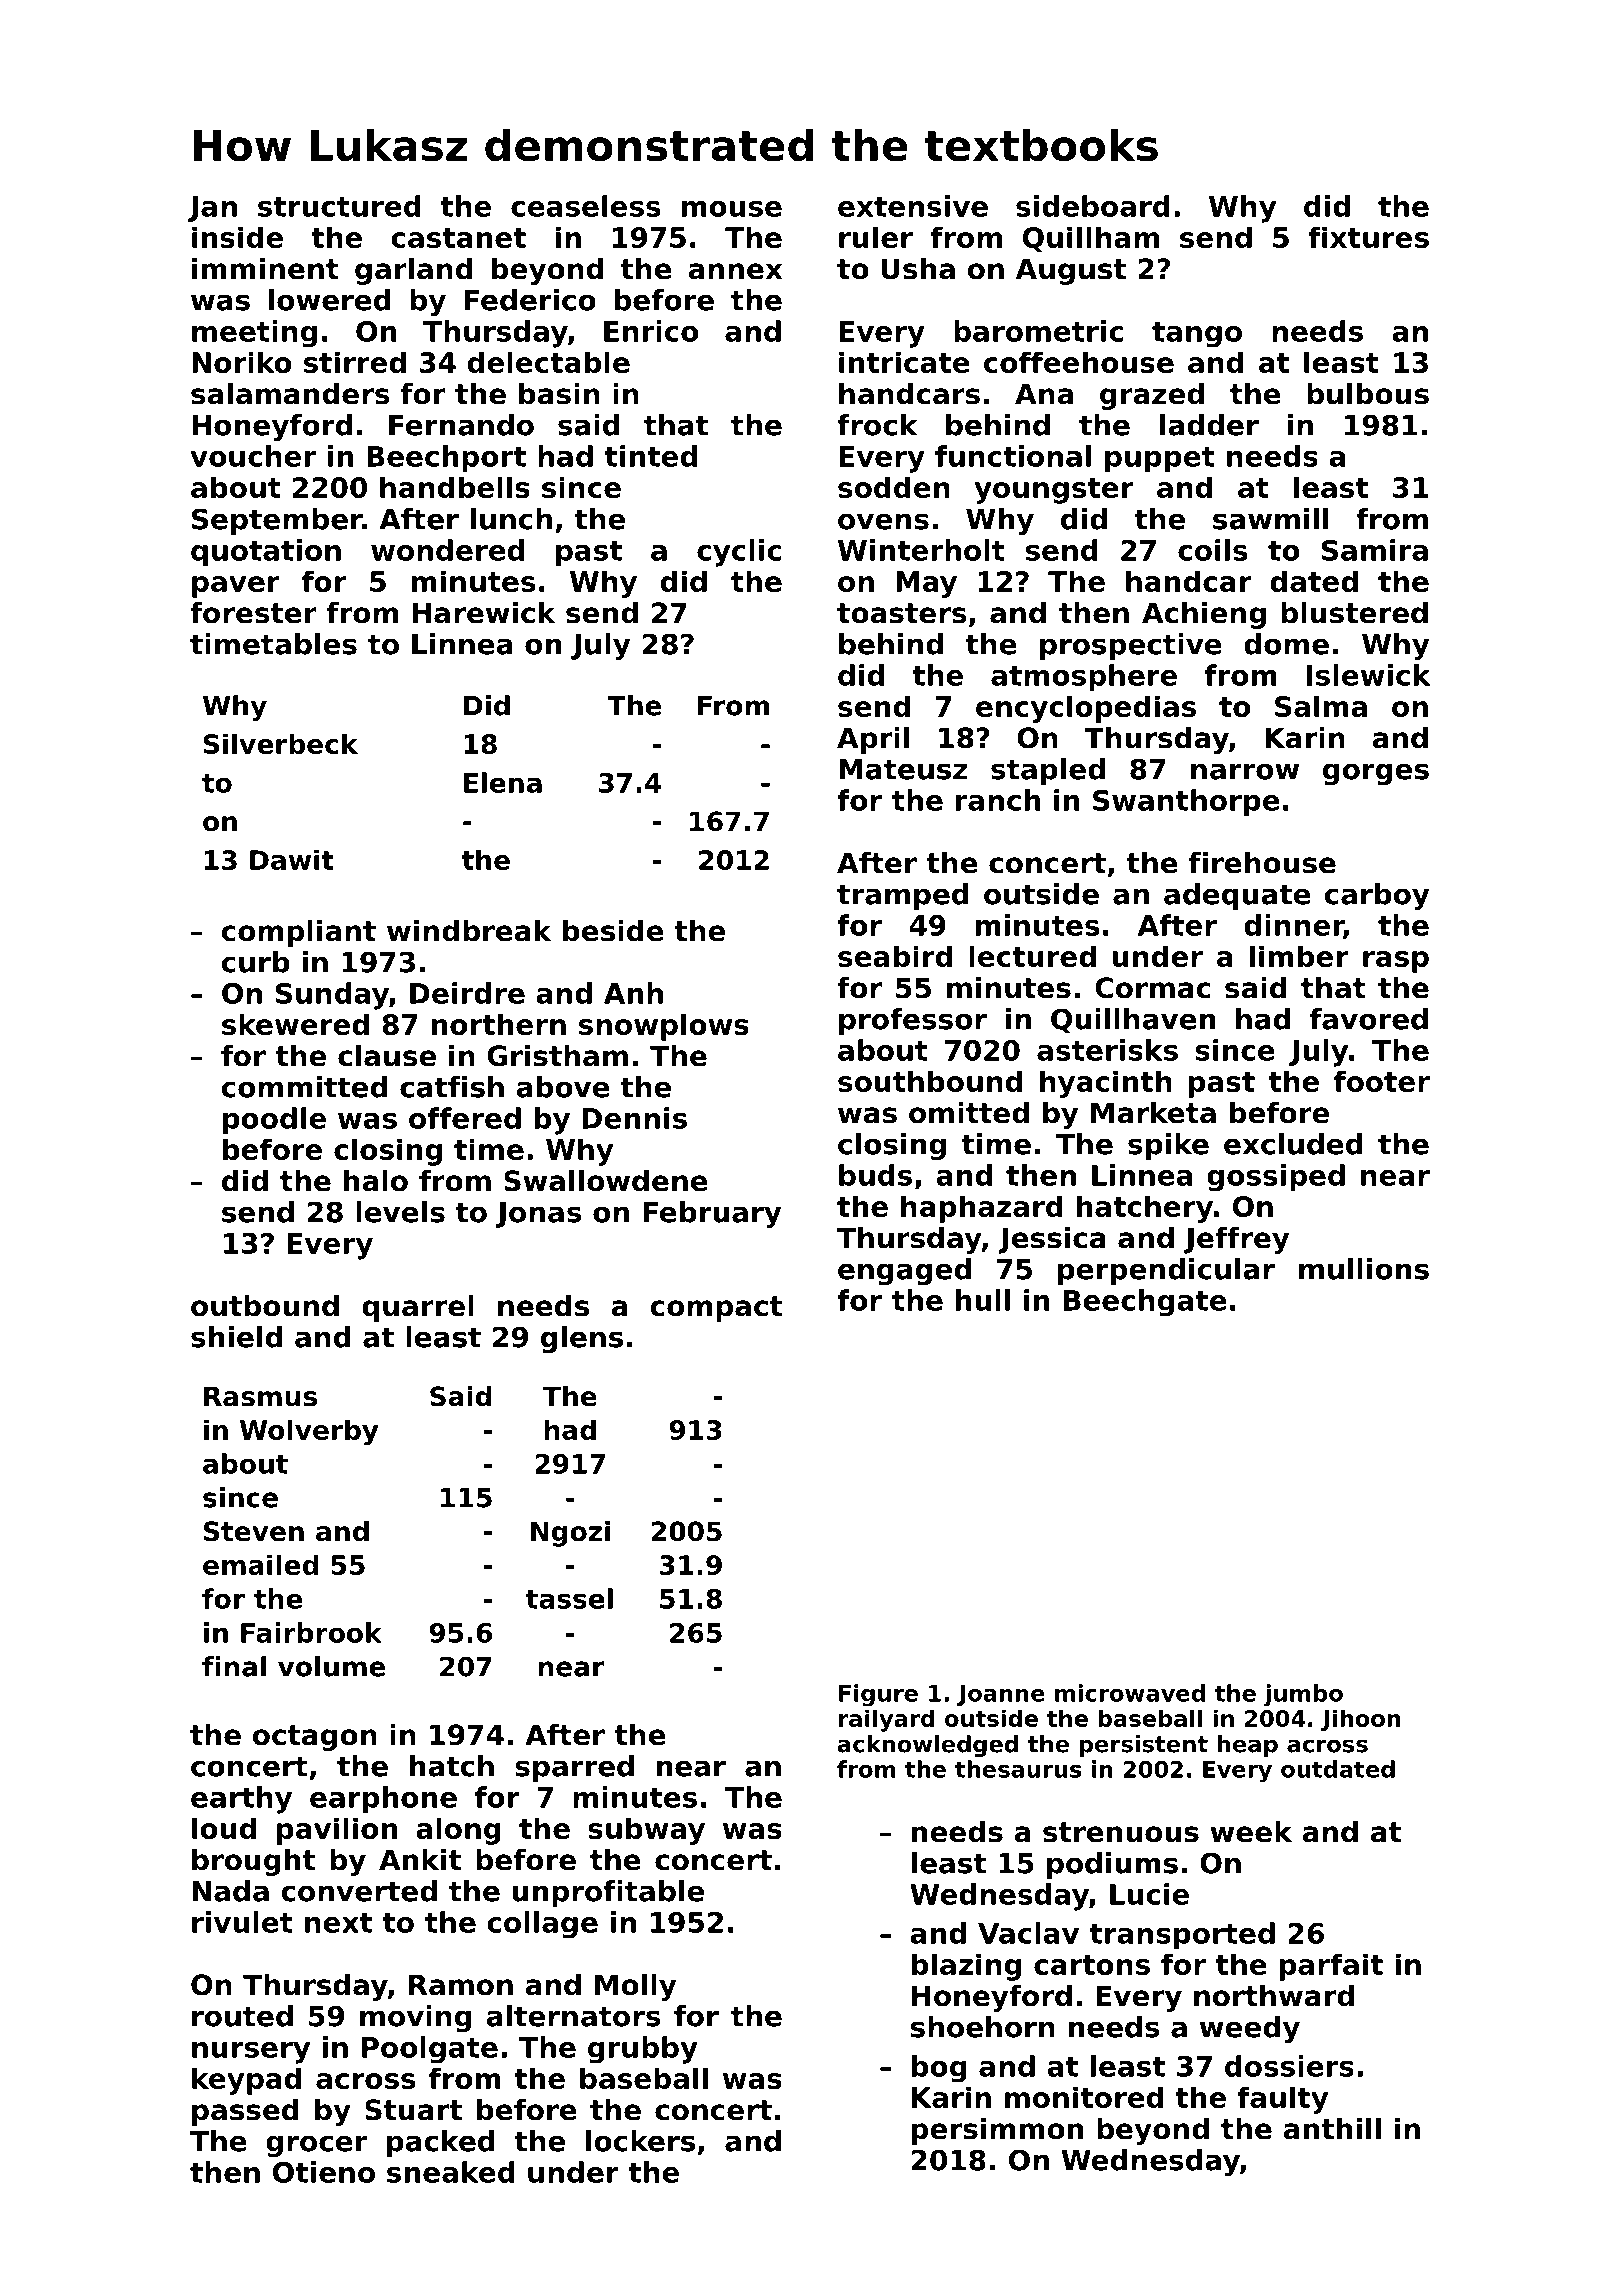 The height and width of the screenshot is (2292, 1620). I want to click on bulbous, so click(1368, 394).
